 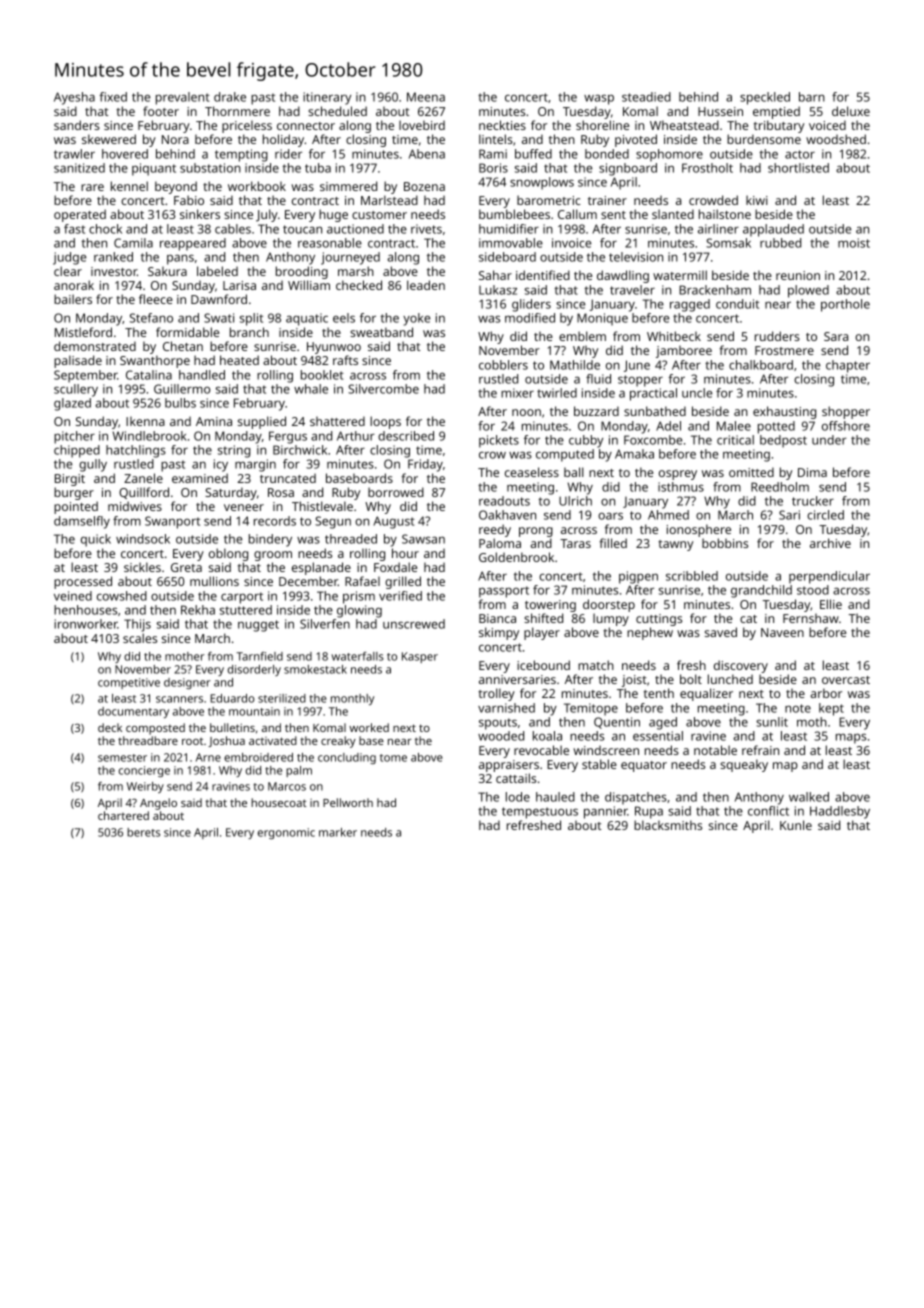 What do you see at coordinates (396, 492) in the document?
I see `borrowed` at bounding box center [396, 492].
